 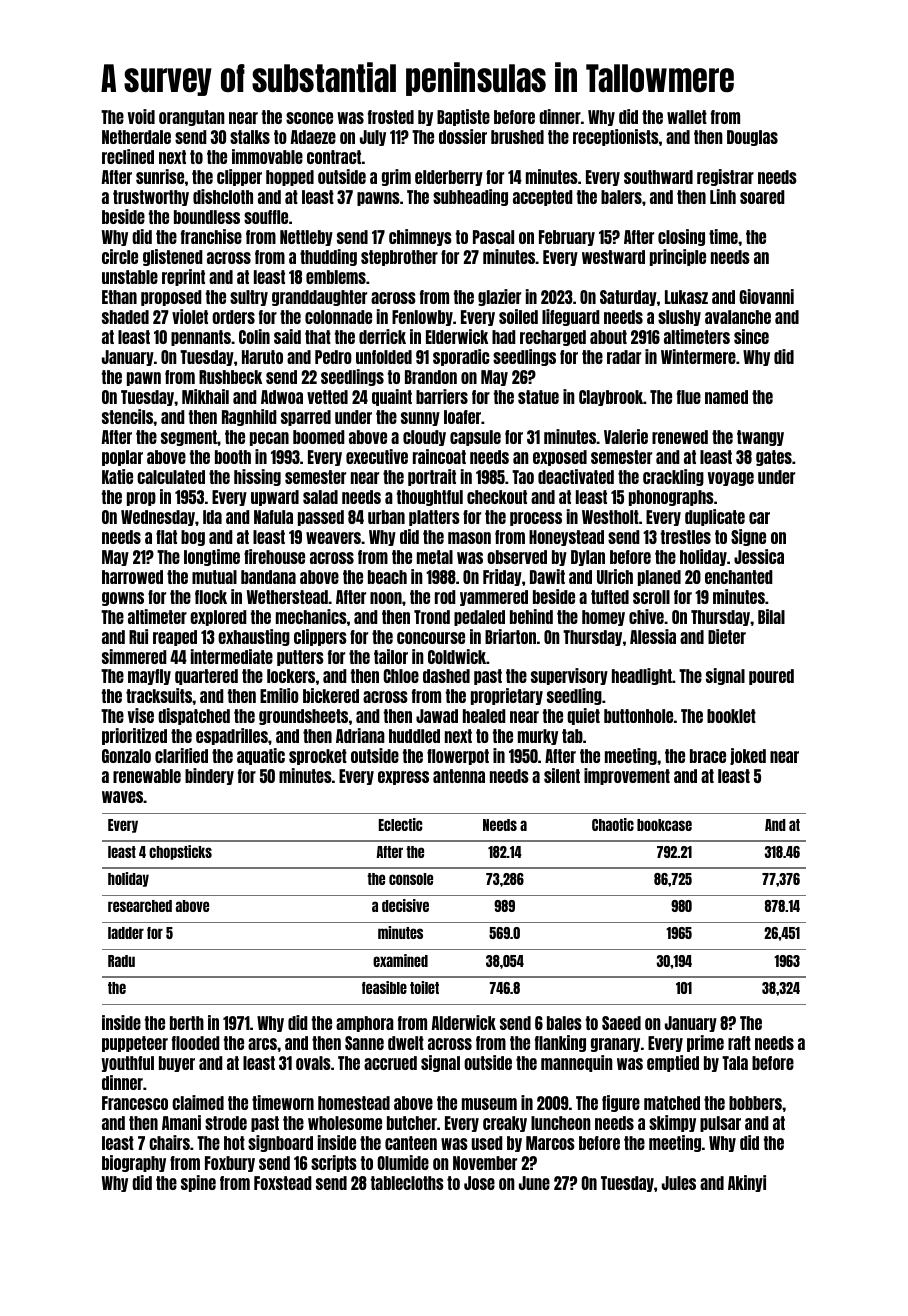 I want to click on said, so click(x=287, y=336).
